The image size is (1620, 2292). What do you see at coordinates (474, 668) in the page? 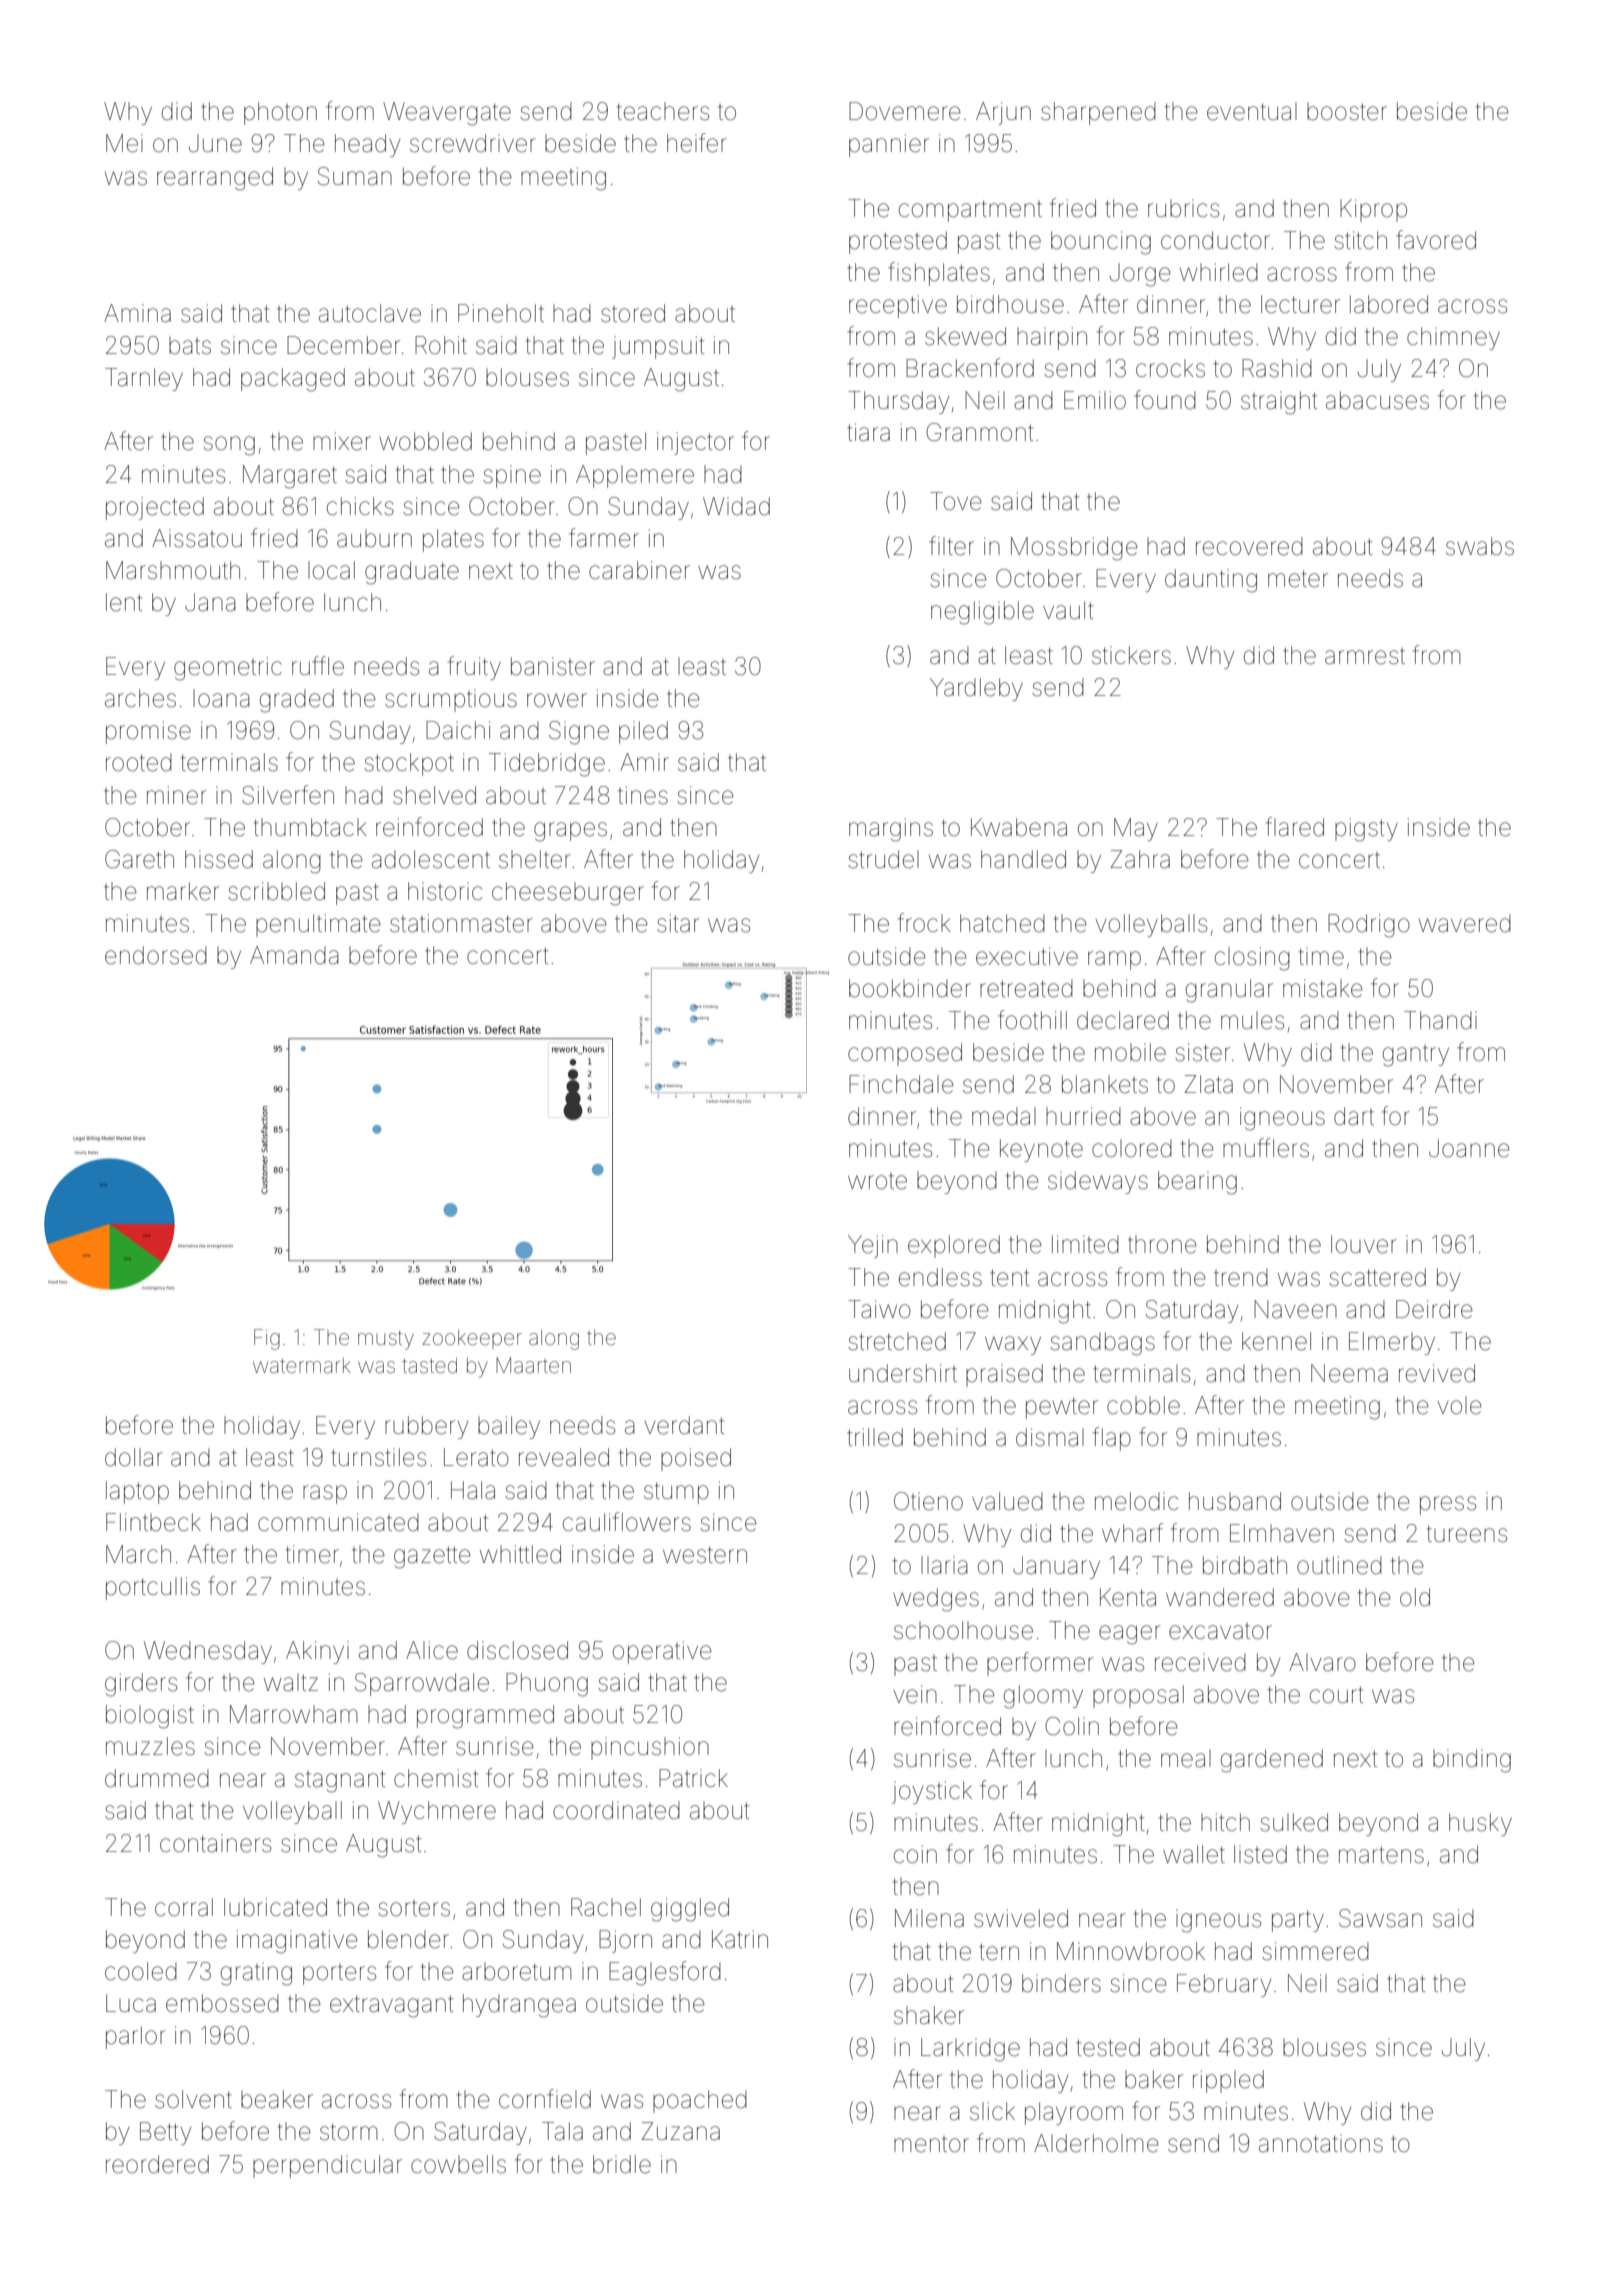
I see `fruity` at bounding box center [474, 668].
